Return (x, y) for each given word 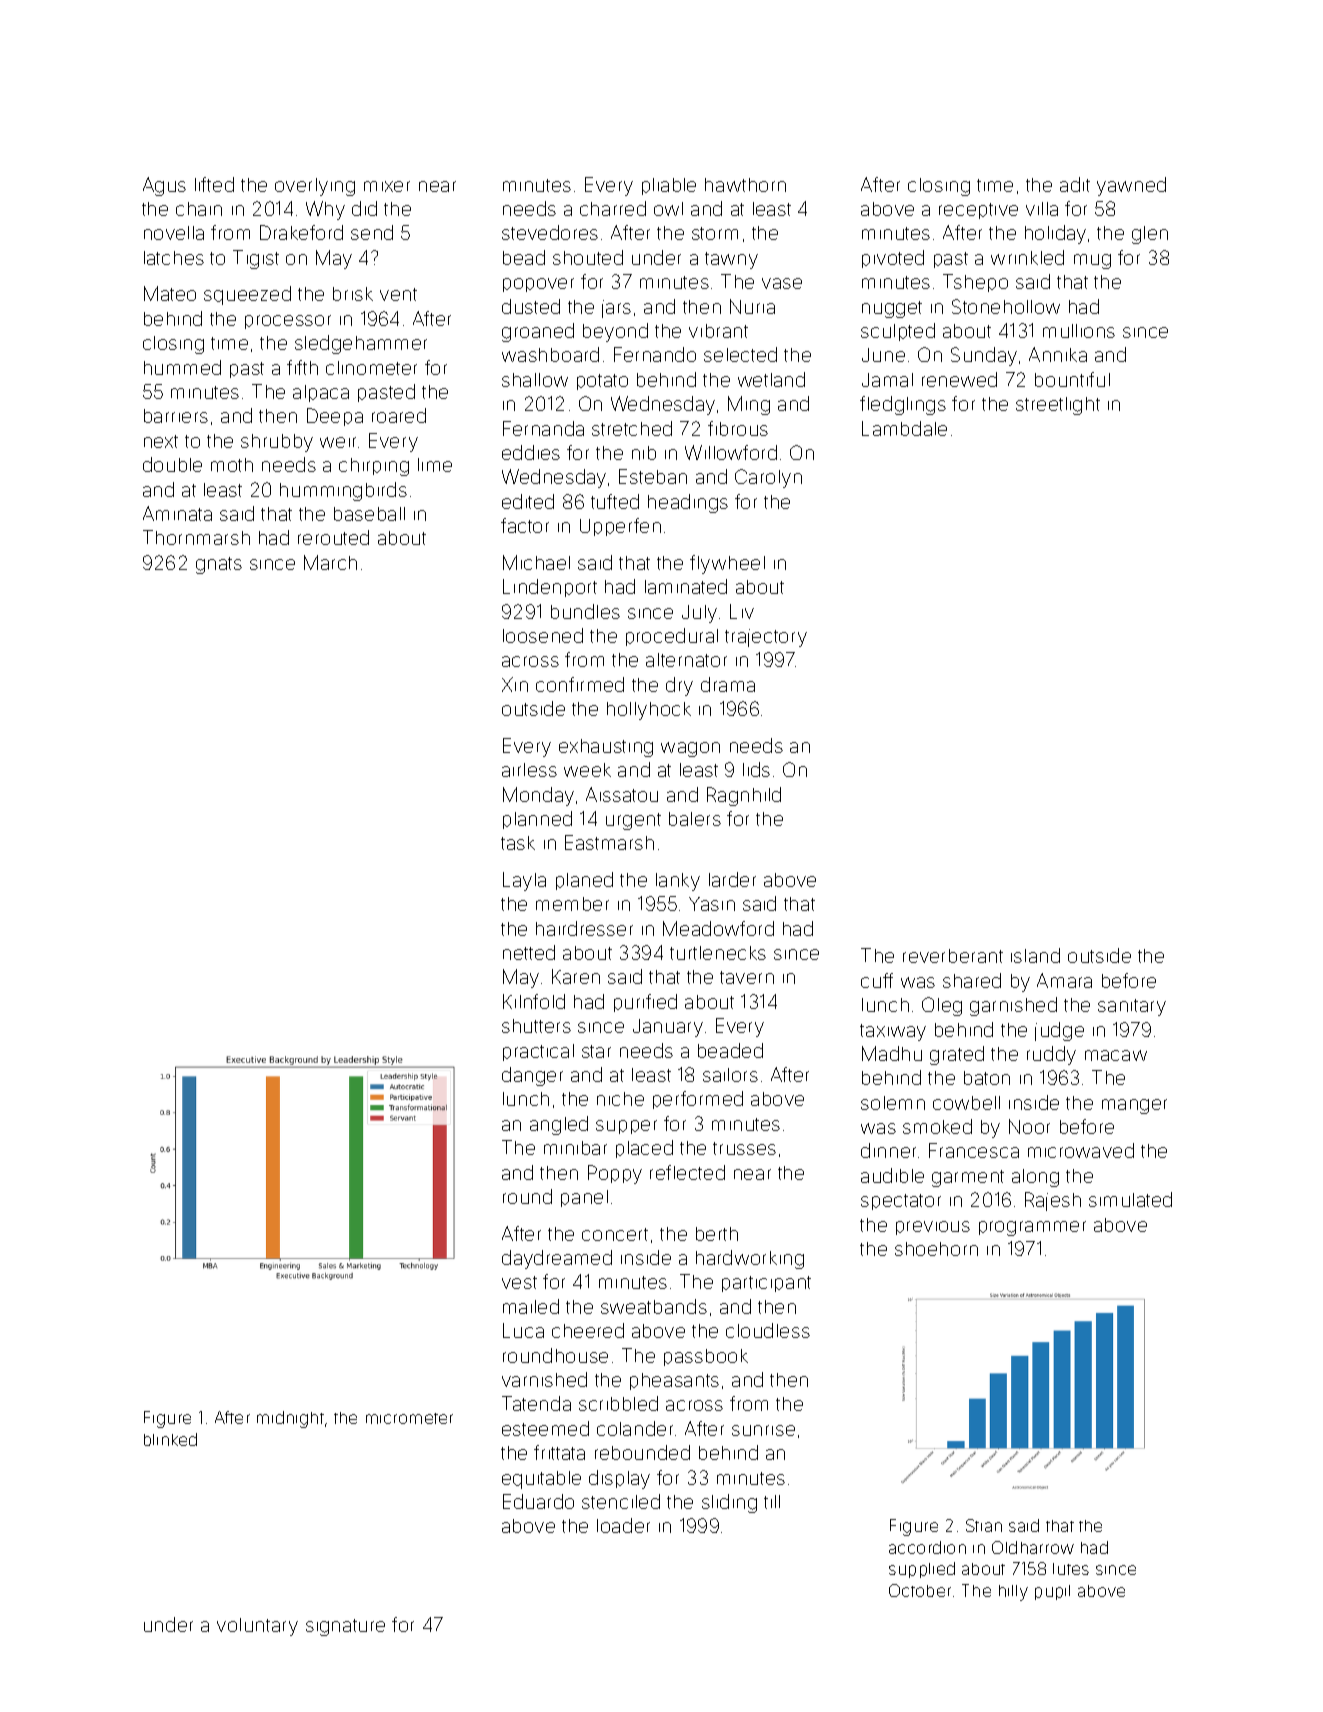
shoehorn (936, 1249)
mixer (387, 186)
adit (1075, 184)
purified (645, 1003)
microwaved (1081, 1150)
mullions (1079, 331)
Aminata (177, 513)
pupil (1052, 1592)
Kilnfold (534, 1001)
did (364, 208)
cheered (588, 1330)
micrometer (409, 1418)
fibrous (738, 428)
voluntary (257, 1627)
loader (623, 1525)
